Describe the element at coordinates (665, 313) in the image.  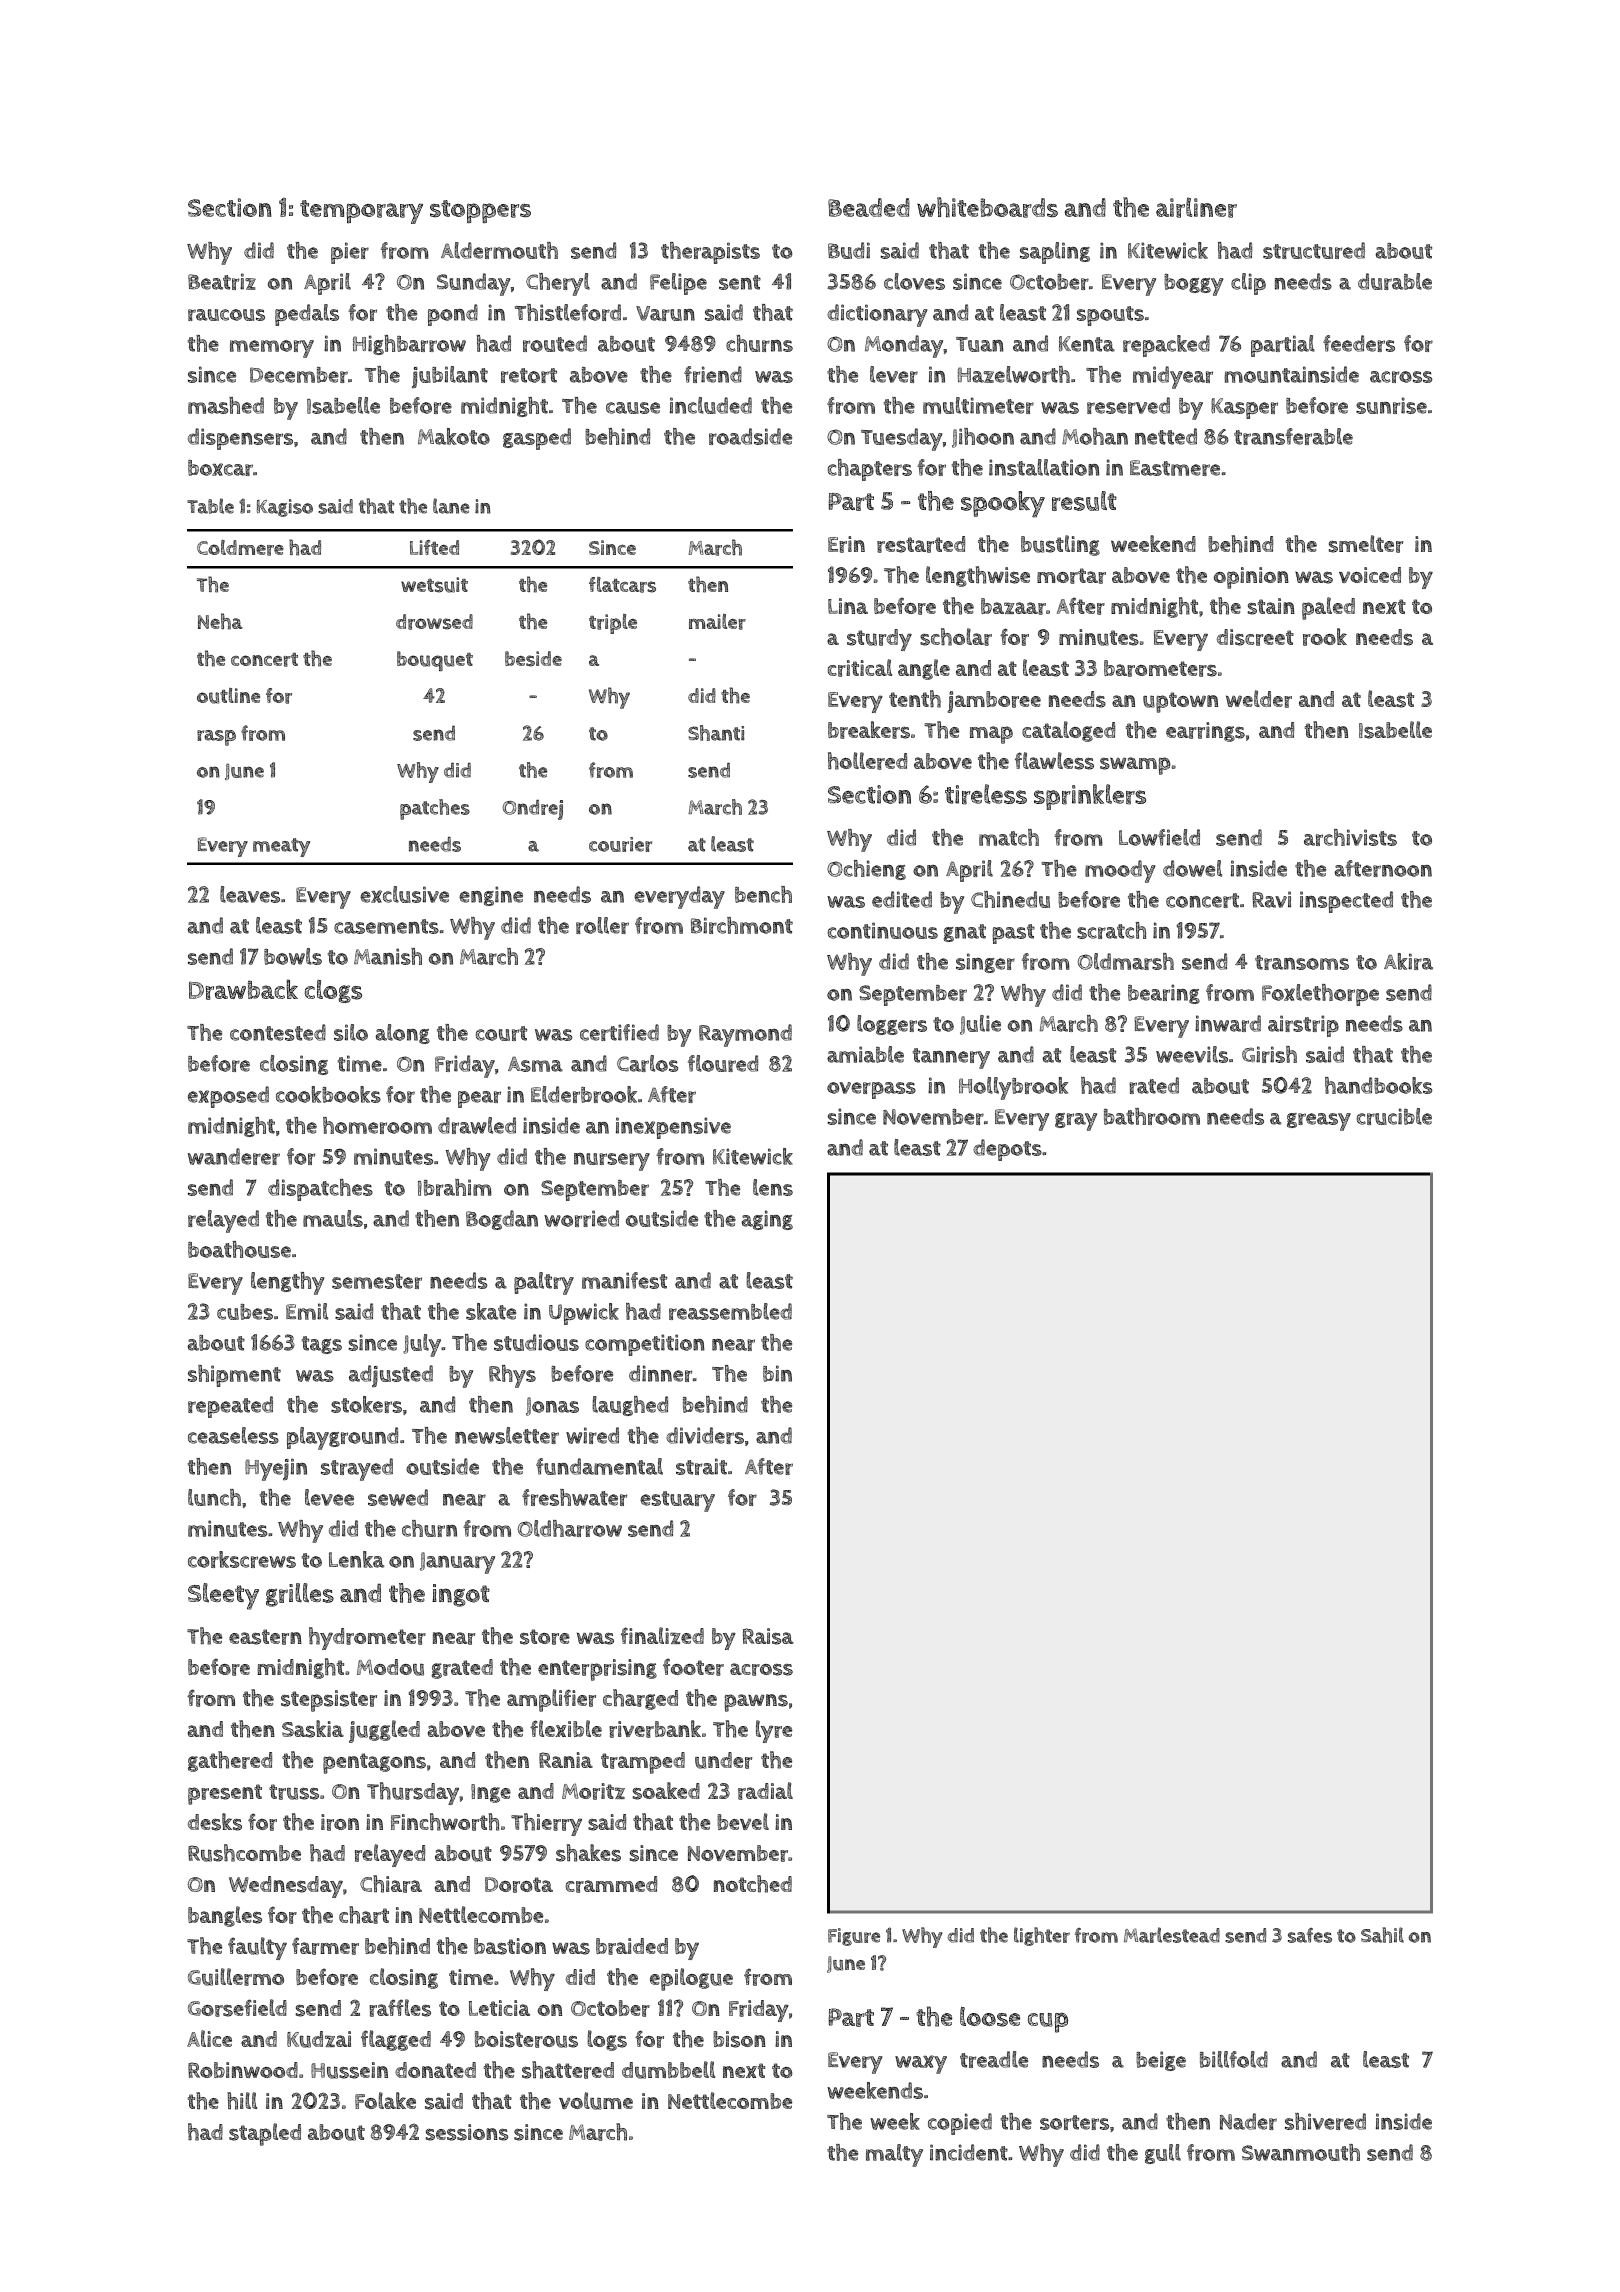
I see `Varun` at that location.
